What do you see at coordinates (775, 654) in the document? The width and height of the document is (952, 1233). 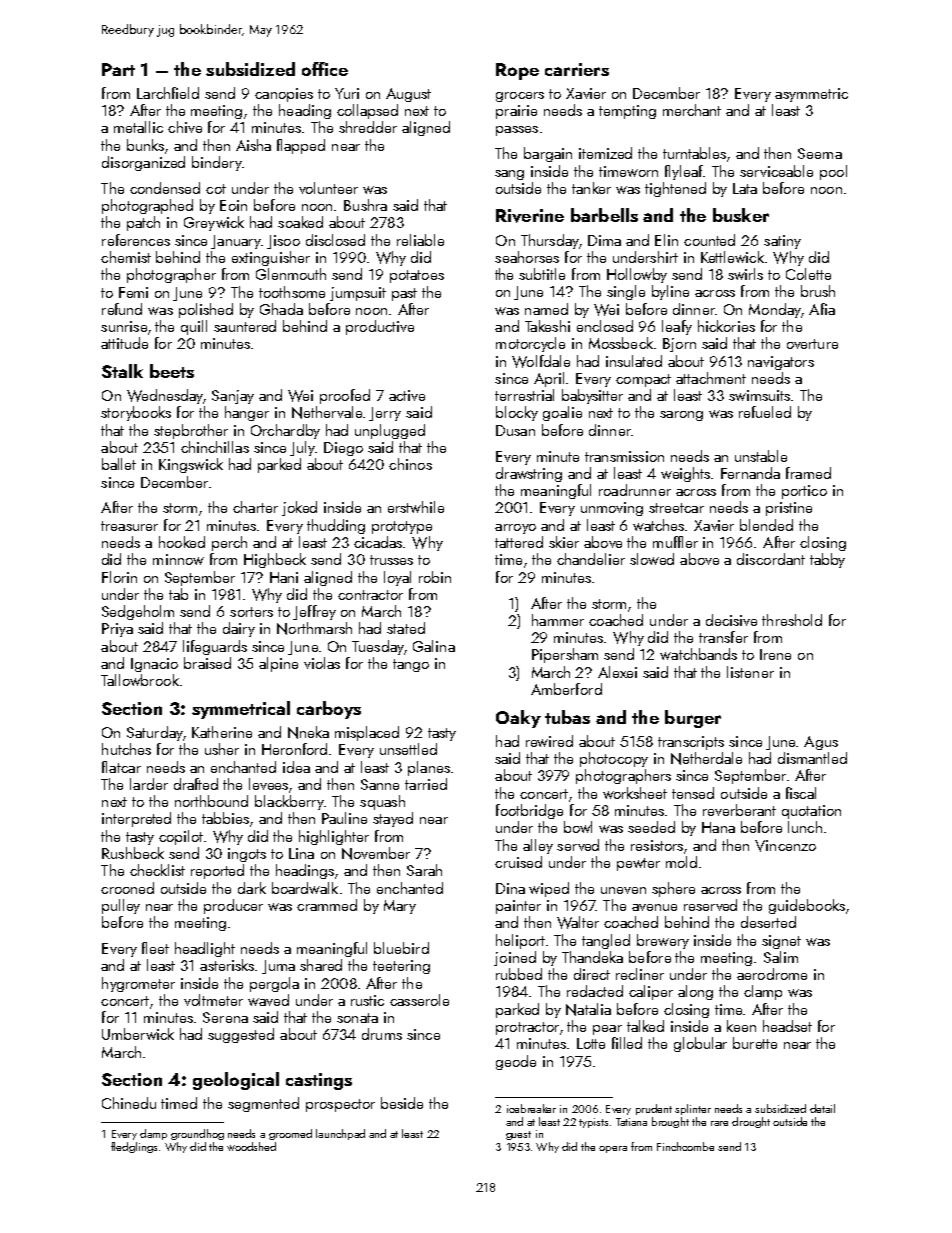 I see `Irene` at bounding box center [775, 654].
